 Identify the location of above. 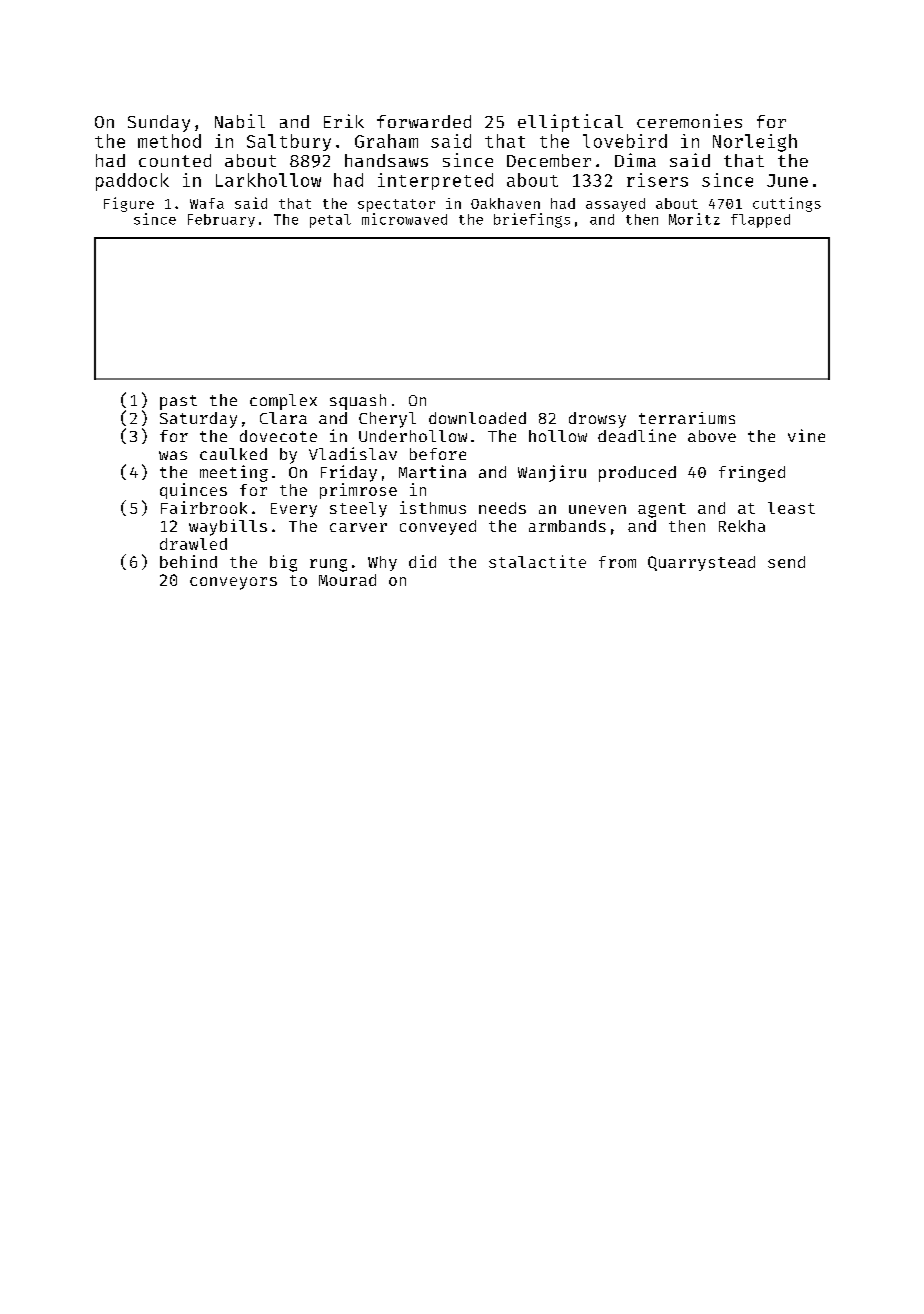
(712, 436).
